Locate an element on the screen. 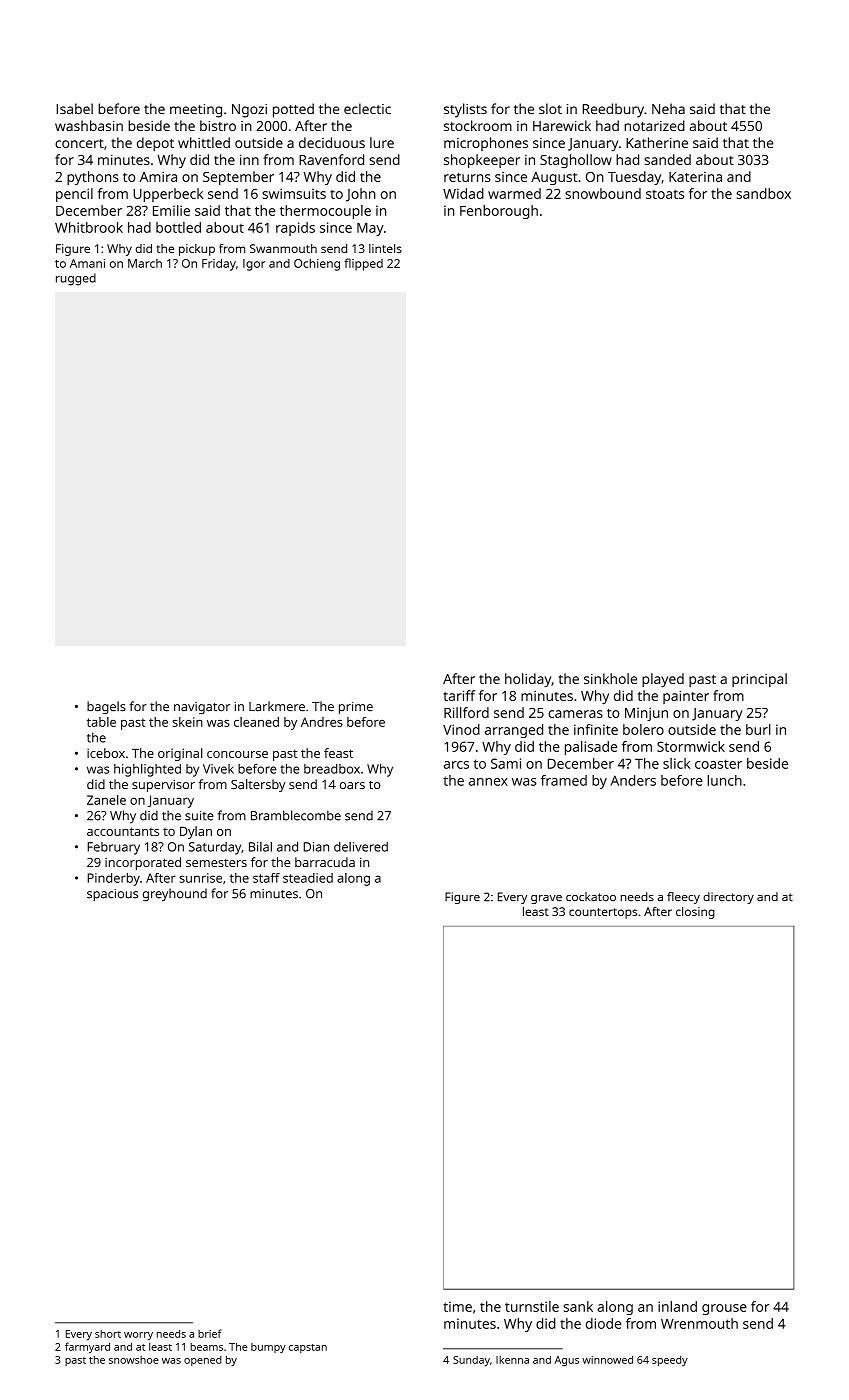 Image resolution: width=849 pixels, height=1400 pixels. sandbox is located at coordinates (763, 193).
